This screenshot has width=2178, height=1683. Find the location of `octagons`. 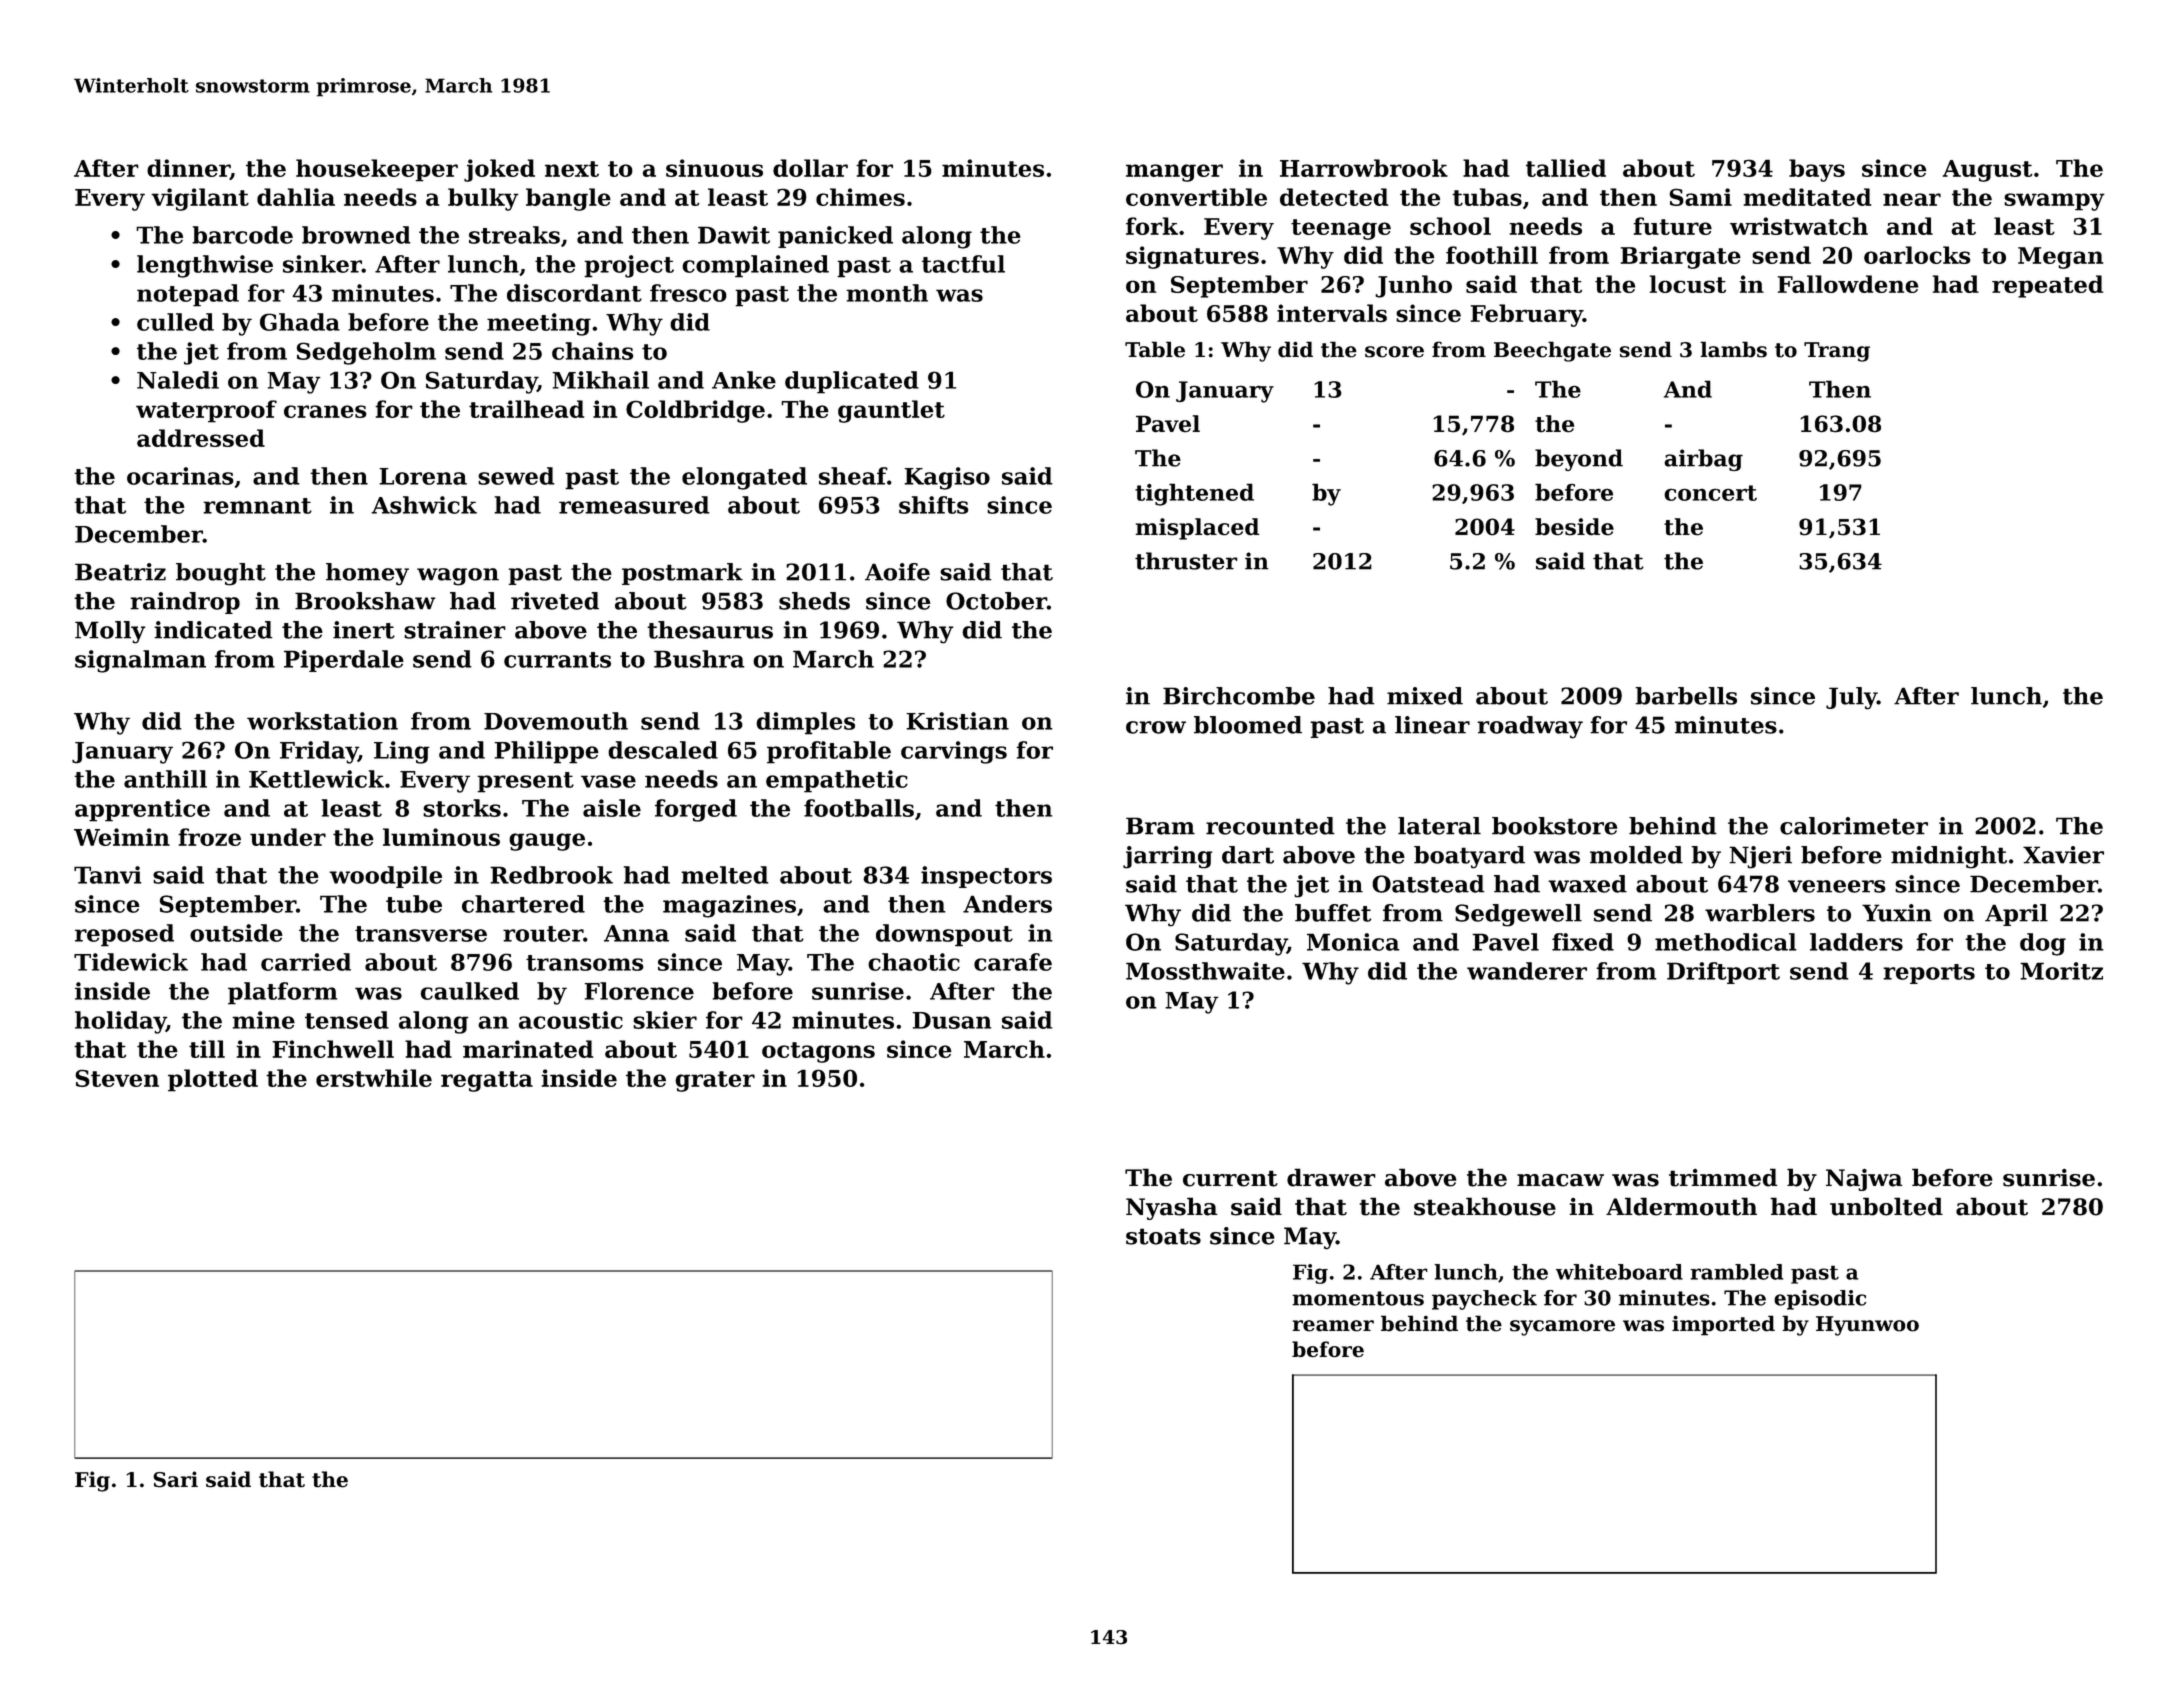

octagons is located at coordinates (818, 1052).
